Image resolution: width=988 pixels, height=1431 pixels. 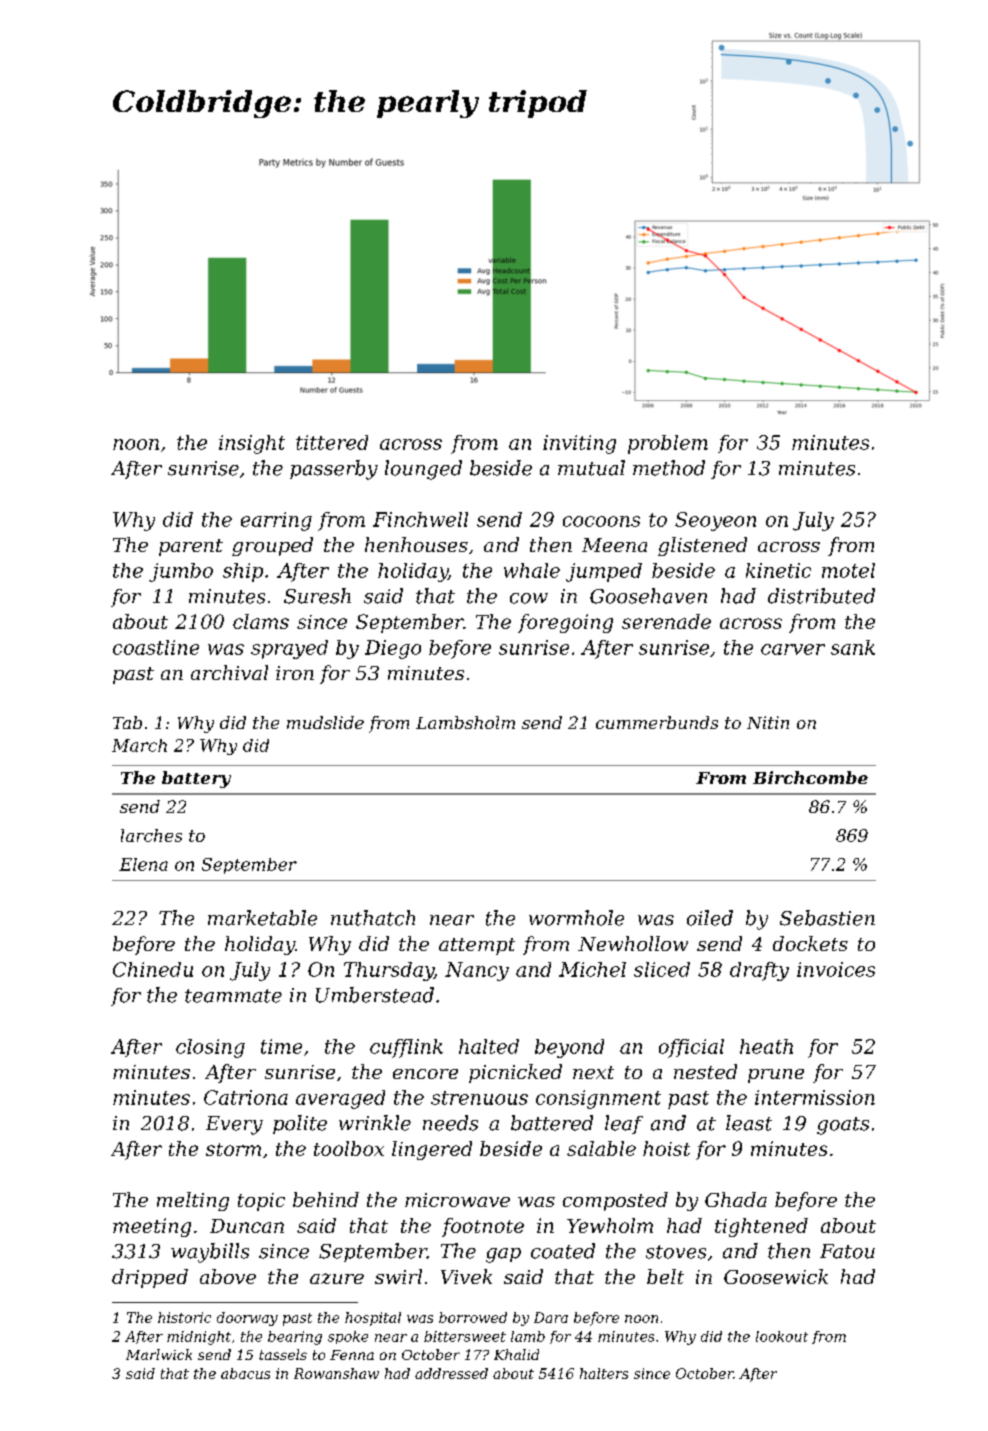 What do you see at coordinates (245, 1373) in the image?
I see `abacus` at bounding box center [245, 1373].
